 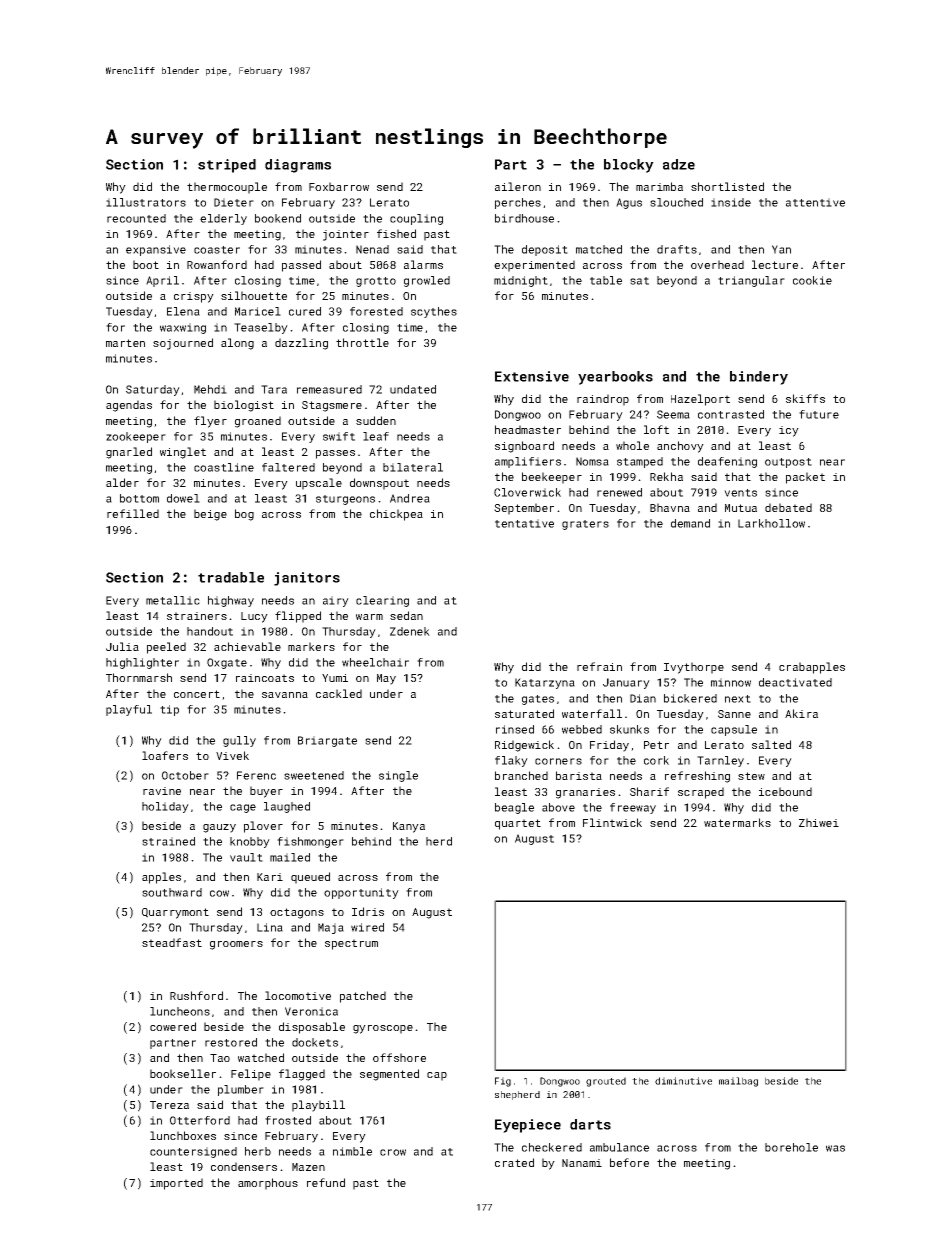 I want to click on Foxbarrow, so click(x=339, y=186).
